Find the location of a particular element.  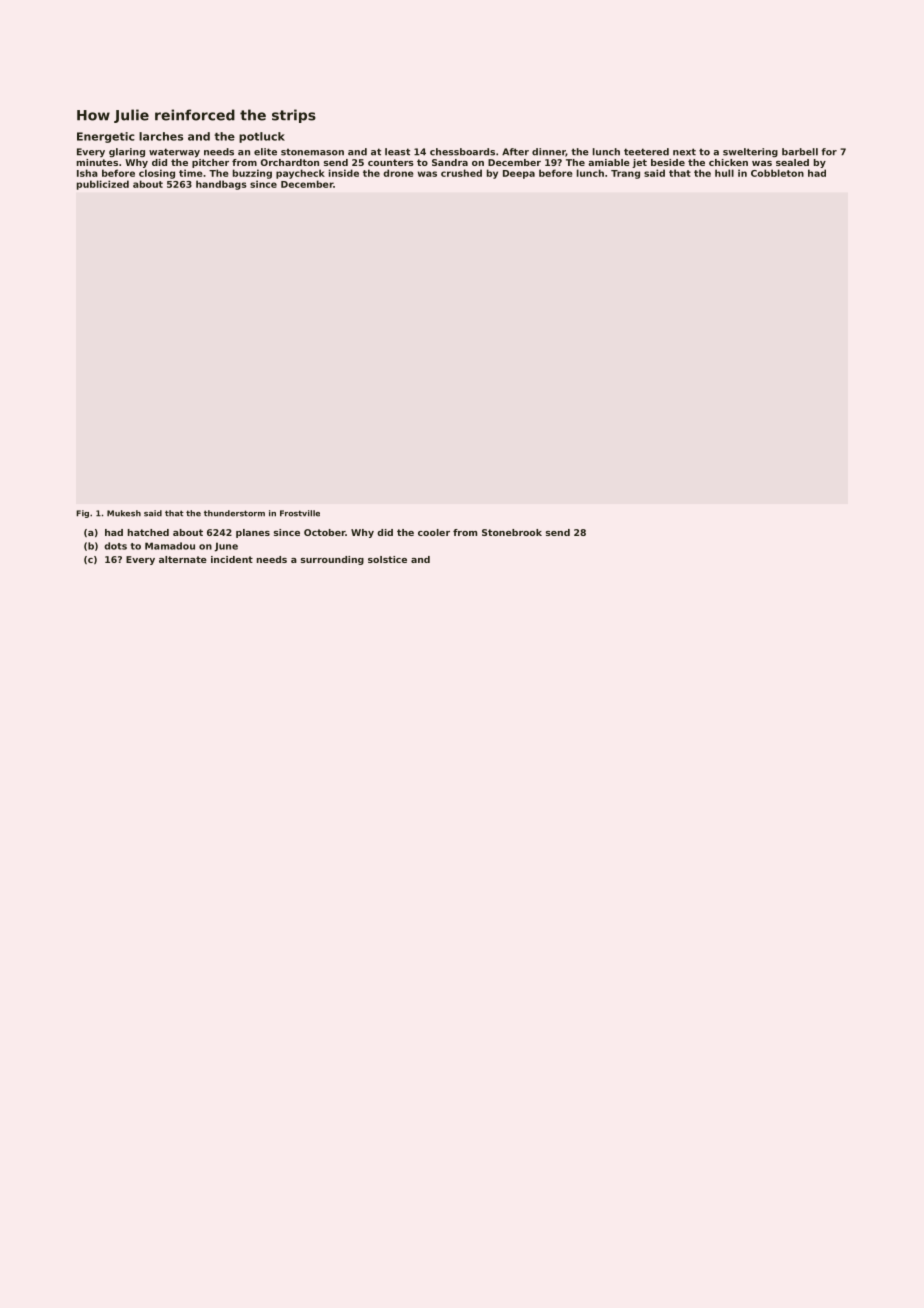

chessboards is located at coordinates (462, 152).
